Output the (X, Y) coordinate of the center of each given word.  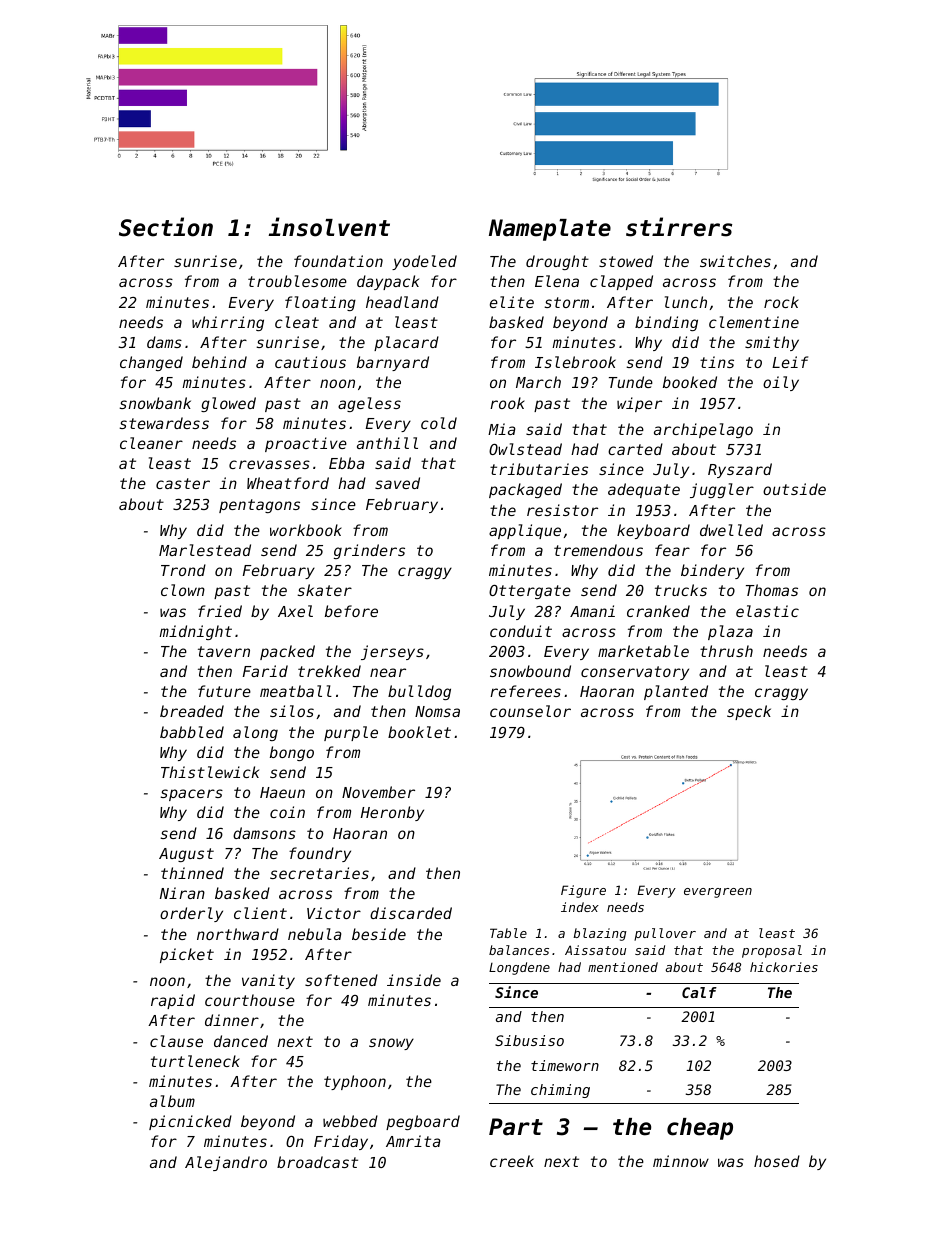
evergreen (718, 893)
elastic (767, 611)
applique (525, 531)
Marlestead (205, 550)
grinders (369, 551)
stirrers (679, 227)
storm (566, 302)
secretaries (319, 873)
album (172, 1101)
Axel (295, 611)
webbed (350, 1121)
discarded (411, 913)
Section (166, 227)
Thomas (772, 590)
